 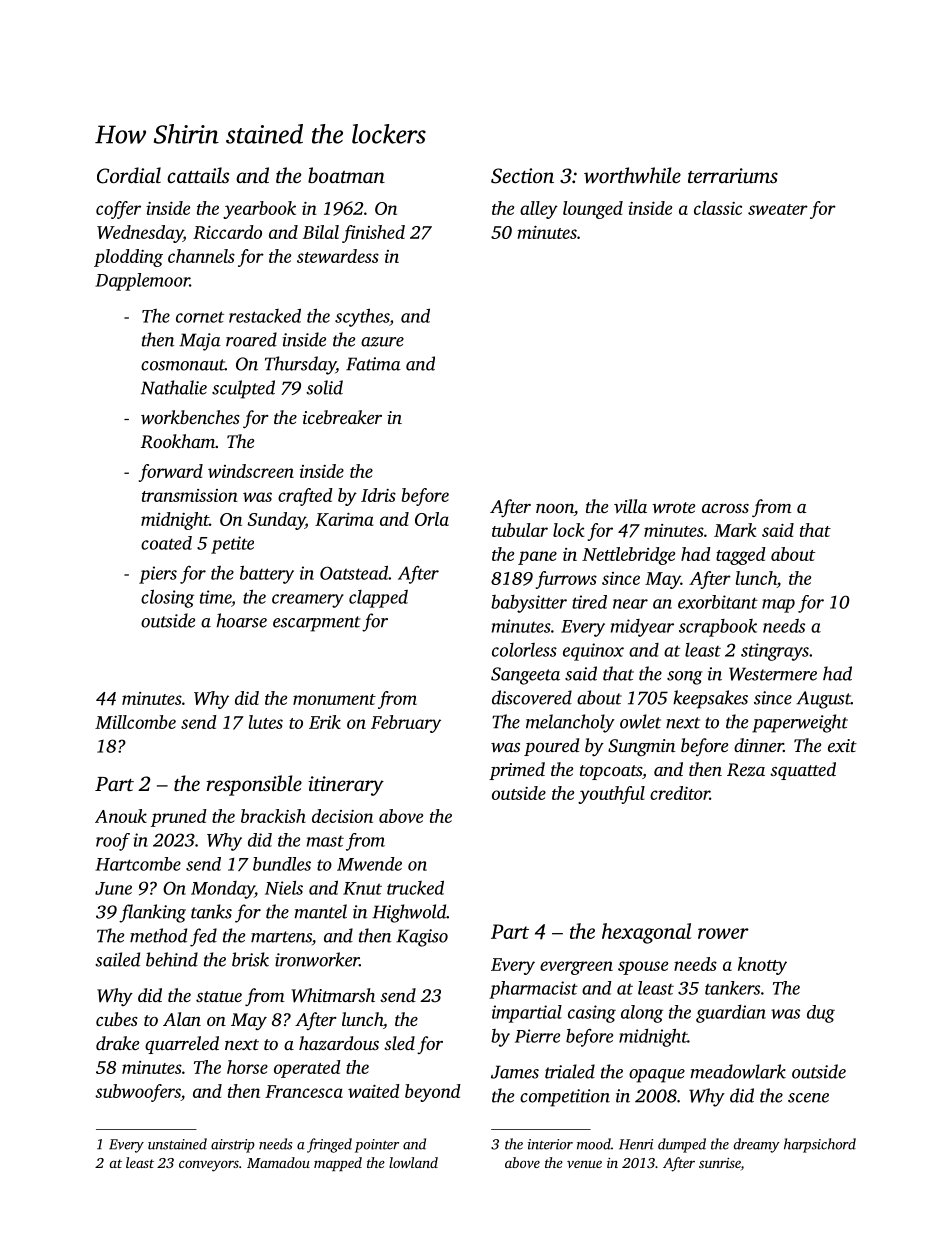 I want to click on windscreen, so click(x=251, y=471).
